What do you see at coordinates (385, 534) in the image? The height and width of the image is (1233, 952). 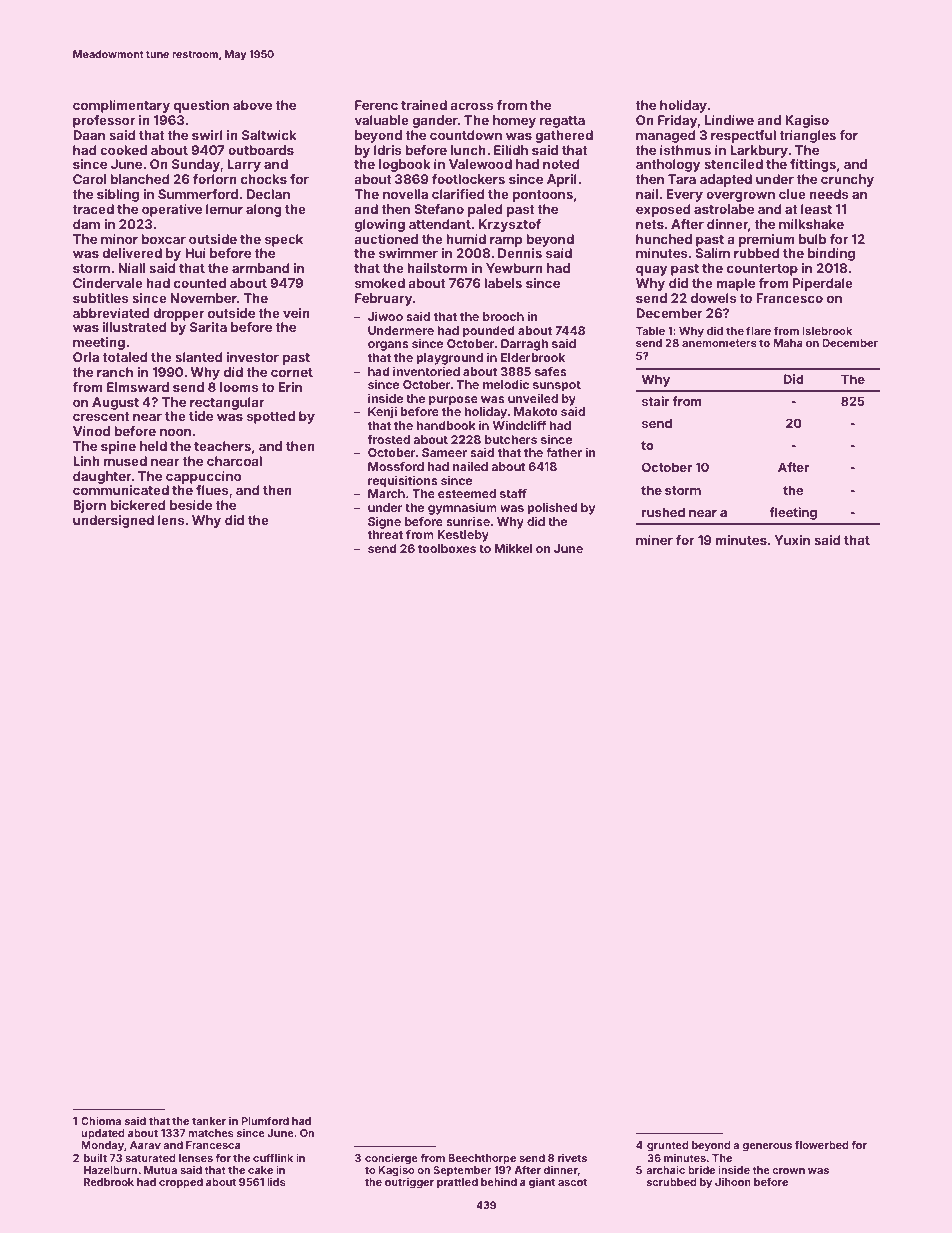 I see `threat` at bounding box center [385, 534].
